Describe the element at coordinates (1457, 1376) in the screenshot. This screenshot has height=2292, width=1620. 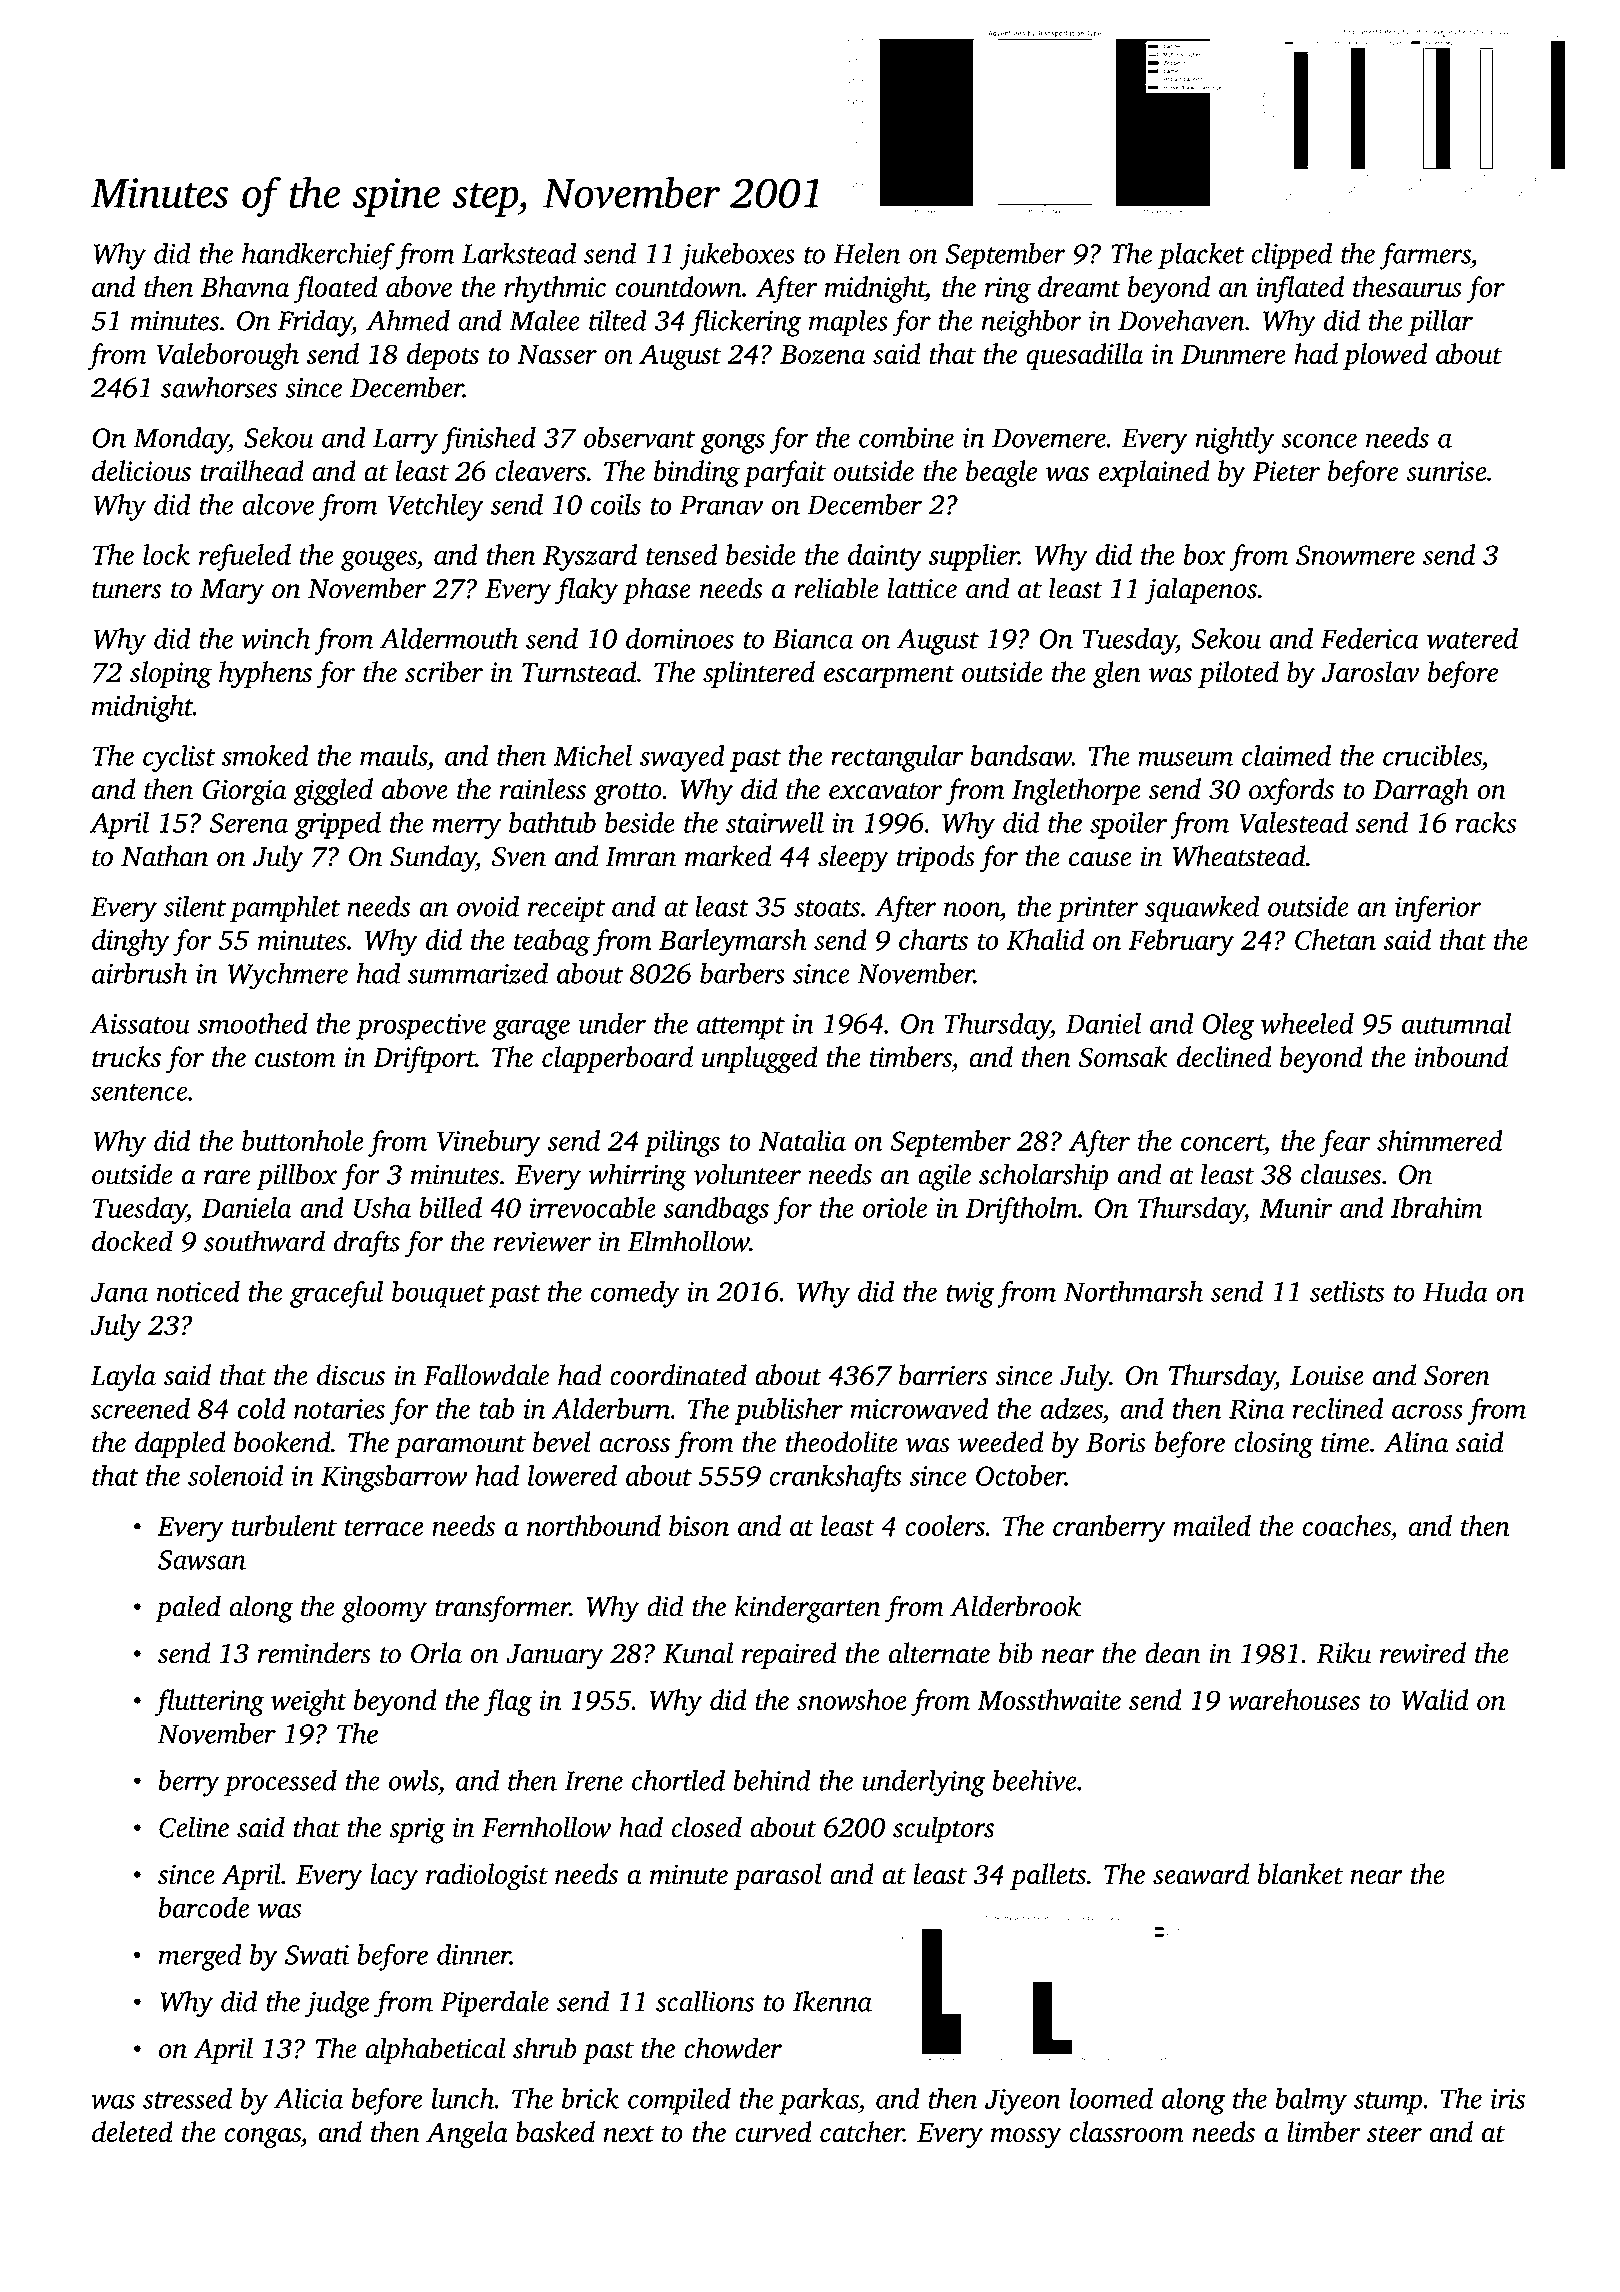
I see `Soren` at that location.
